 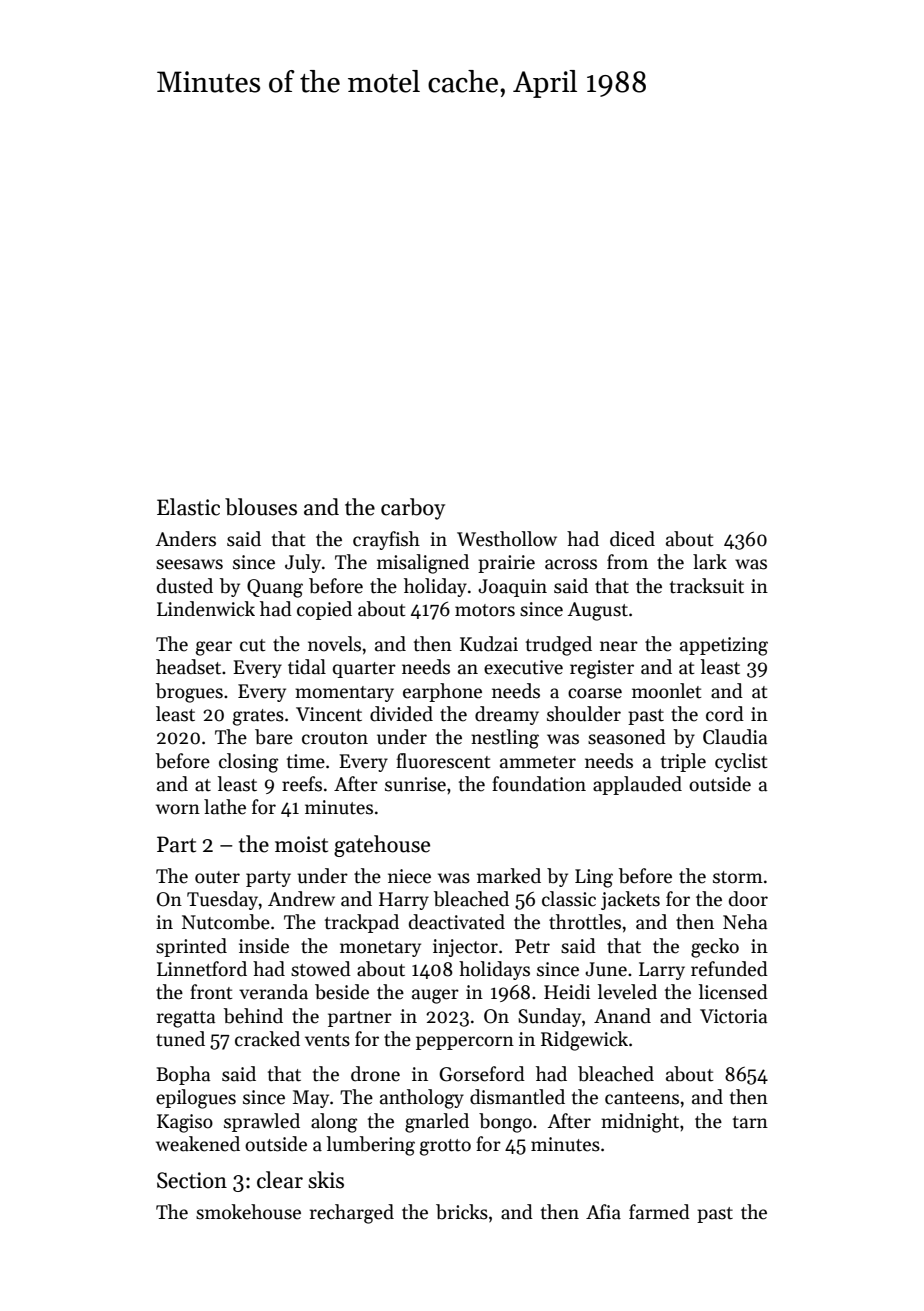 I want to click on lark, so click(x=710, y=562).
